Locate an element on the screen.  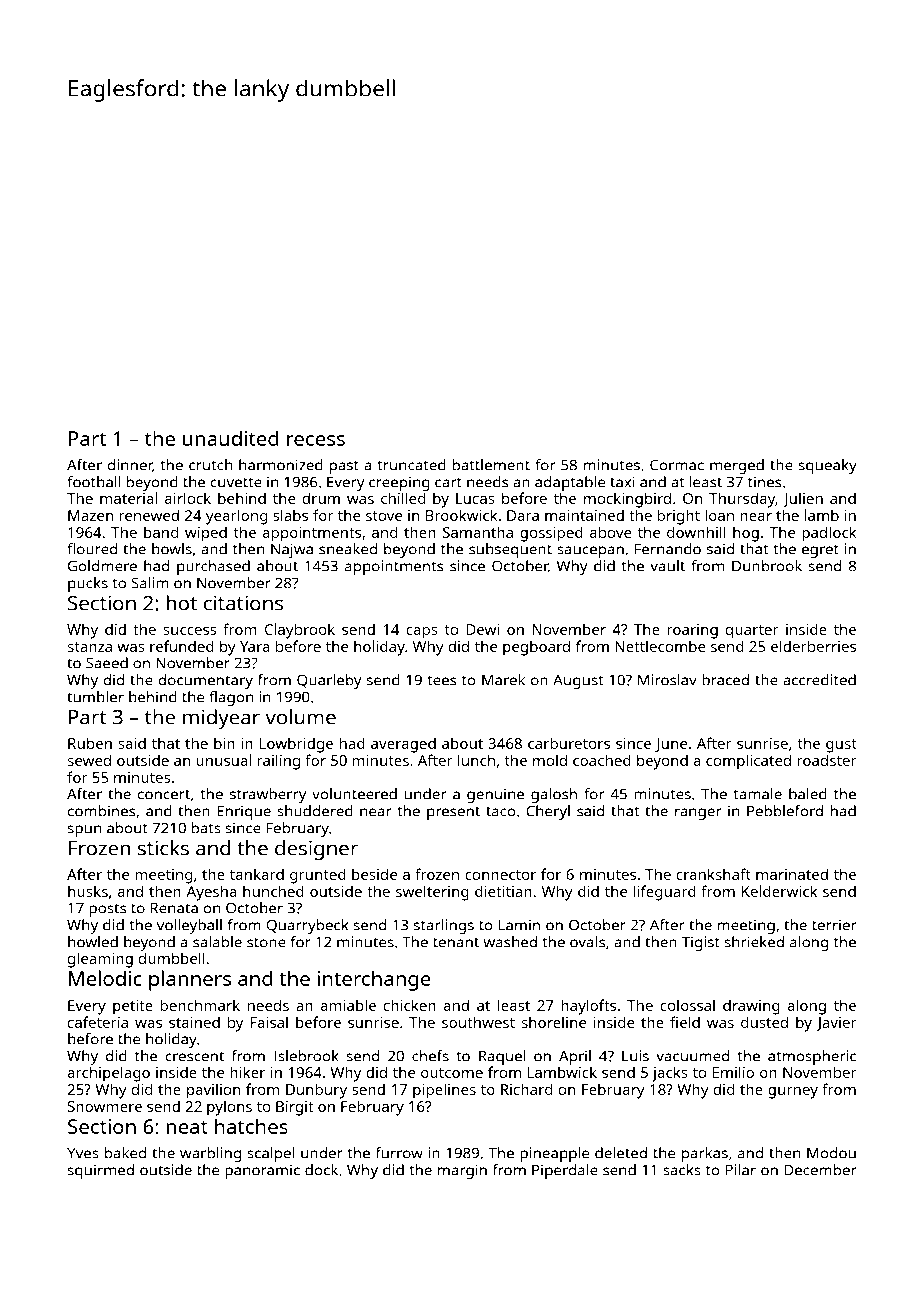
combines is located at coordinates (101, 811).
